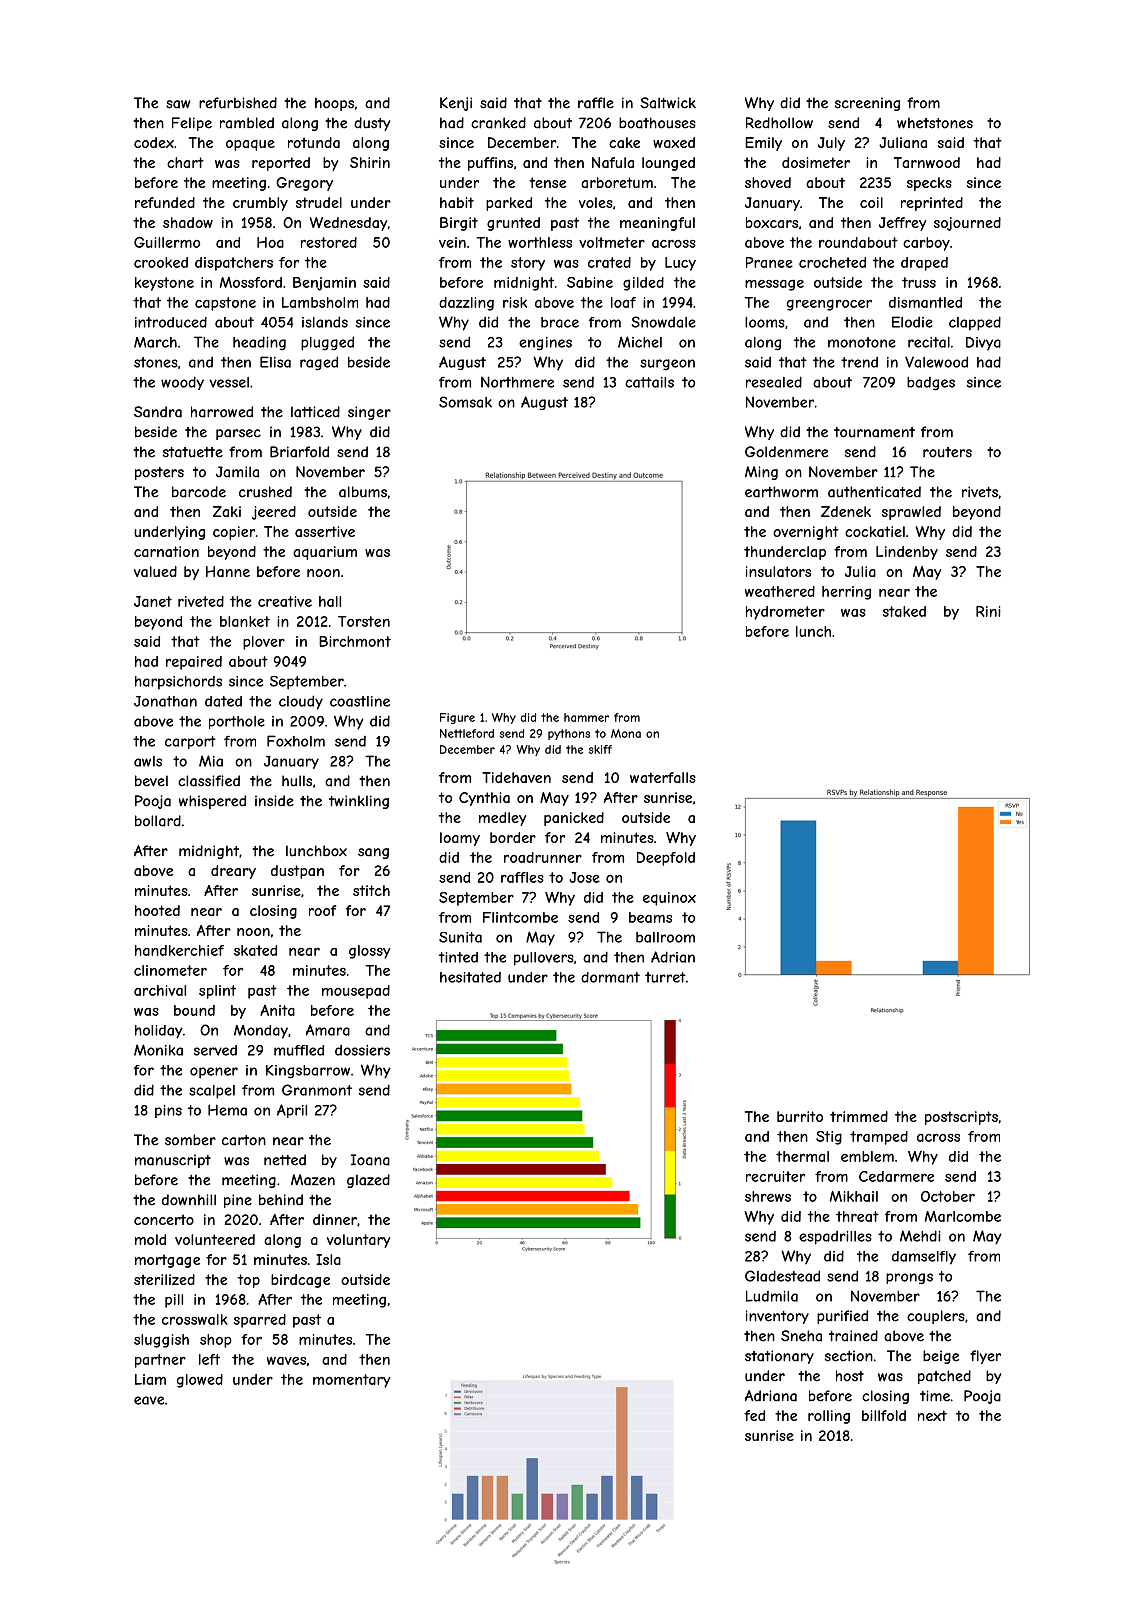 The width and height of the image is (1135, 1606). I want to click on shop, so click(216, 1341).
